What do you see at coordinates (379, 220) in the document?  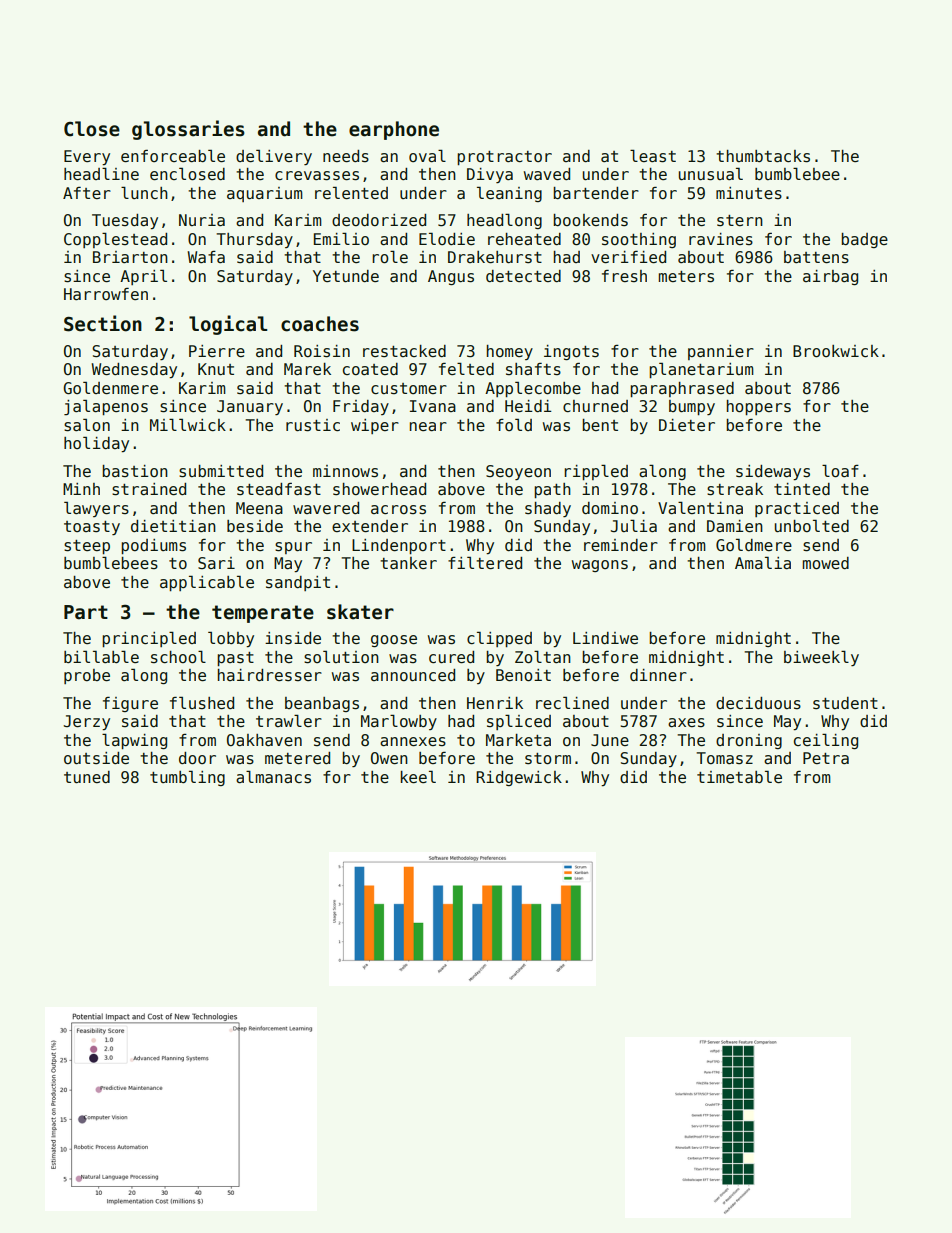 I see `deodorized` at bounding box center [379, 220].
